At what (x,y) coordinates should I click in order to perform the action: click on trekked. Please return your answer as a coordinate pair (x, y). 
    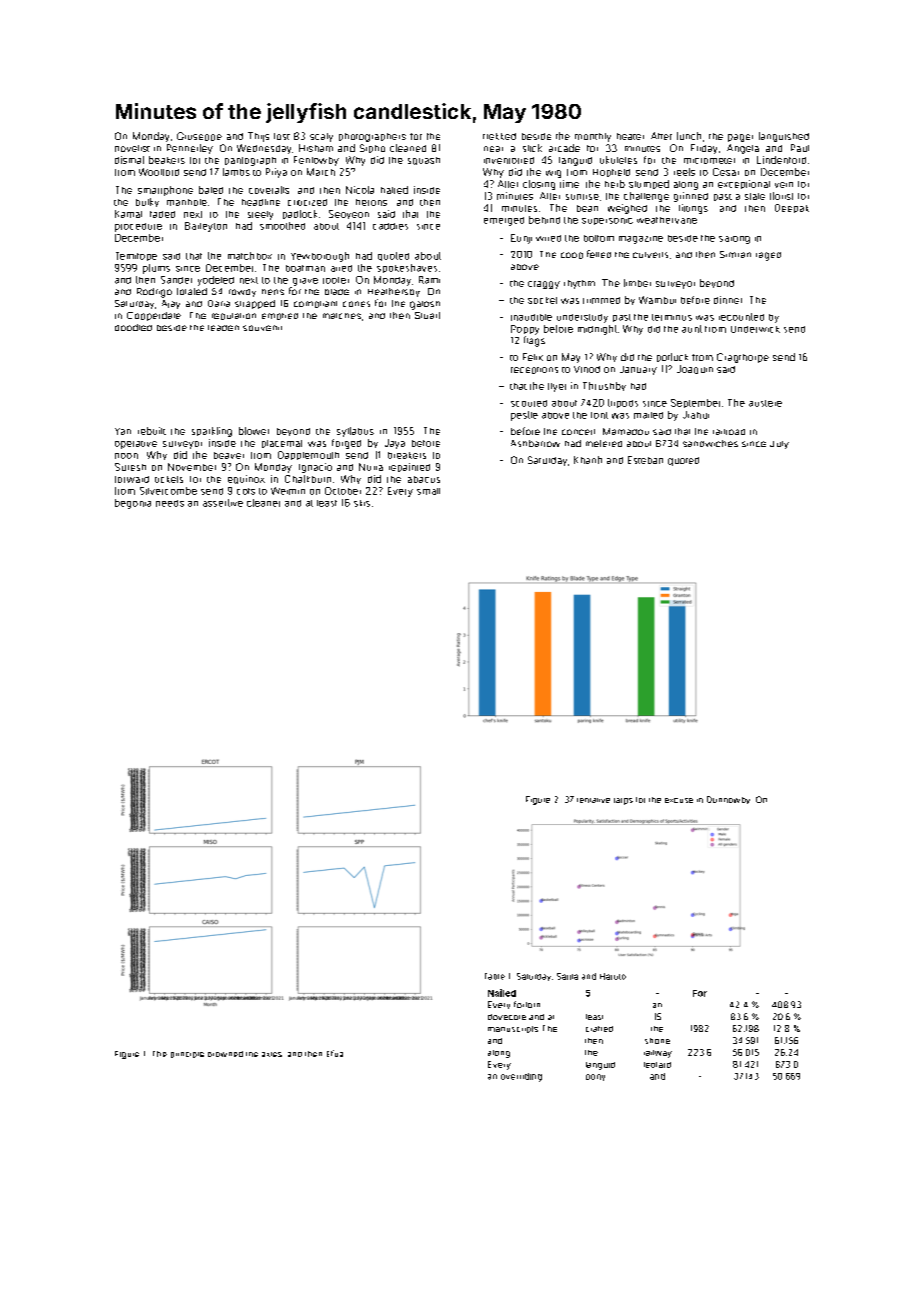
    Looking at the image, I should click on (499, 136).
